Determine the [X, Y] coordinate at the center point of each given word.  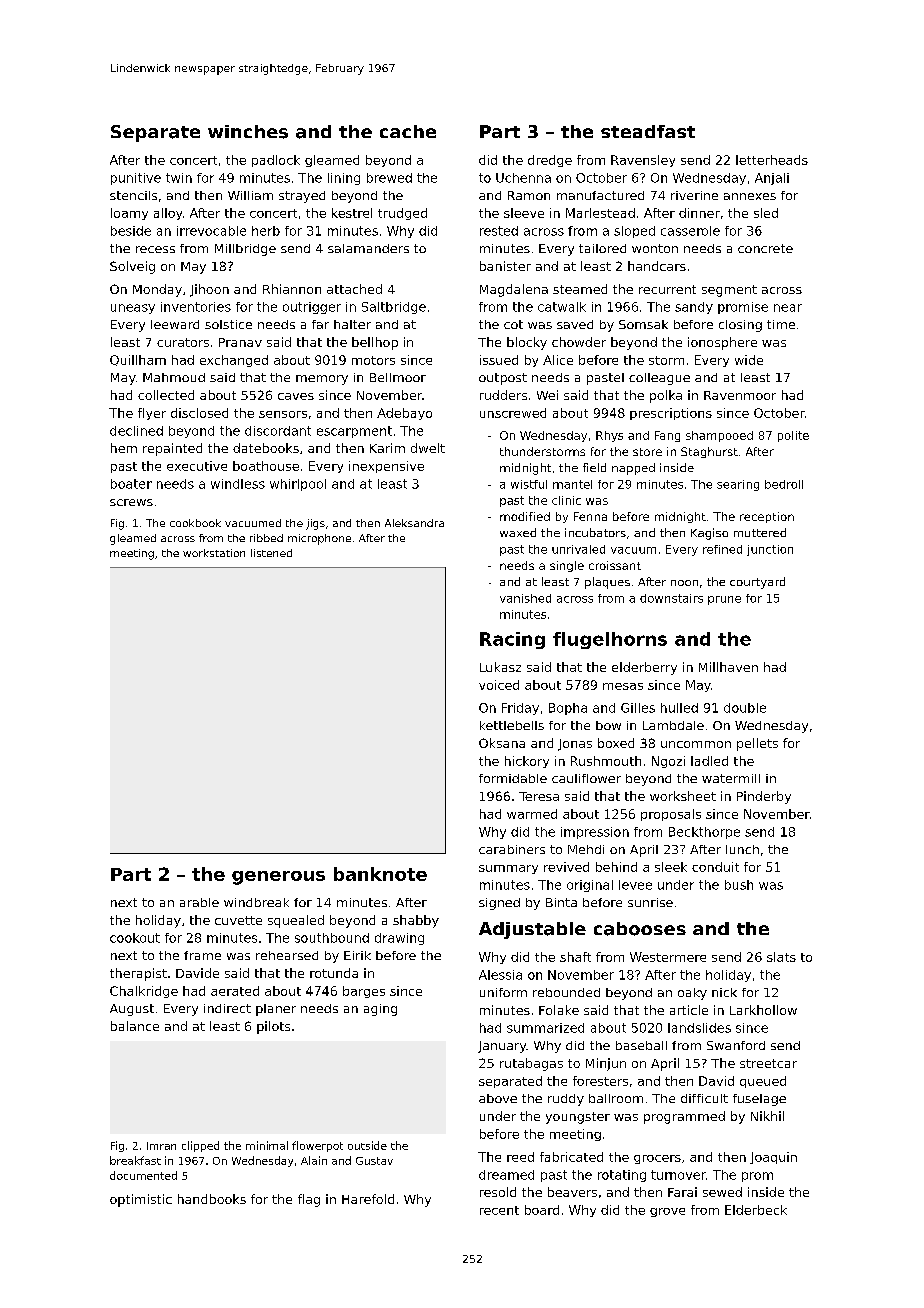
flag [309, 1200]
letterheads [772, 160]
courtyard [757, 583]
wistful [529, 484]
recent [499, 1210]
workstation [214, 553]
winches [248, 132]
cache [408, 131]
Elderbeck [756, 1210]
